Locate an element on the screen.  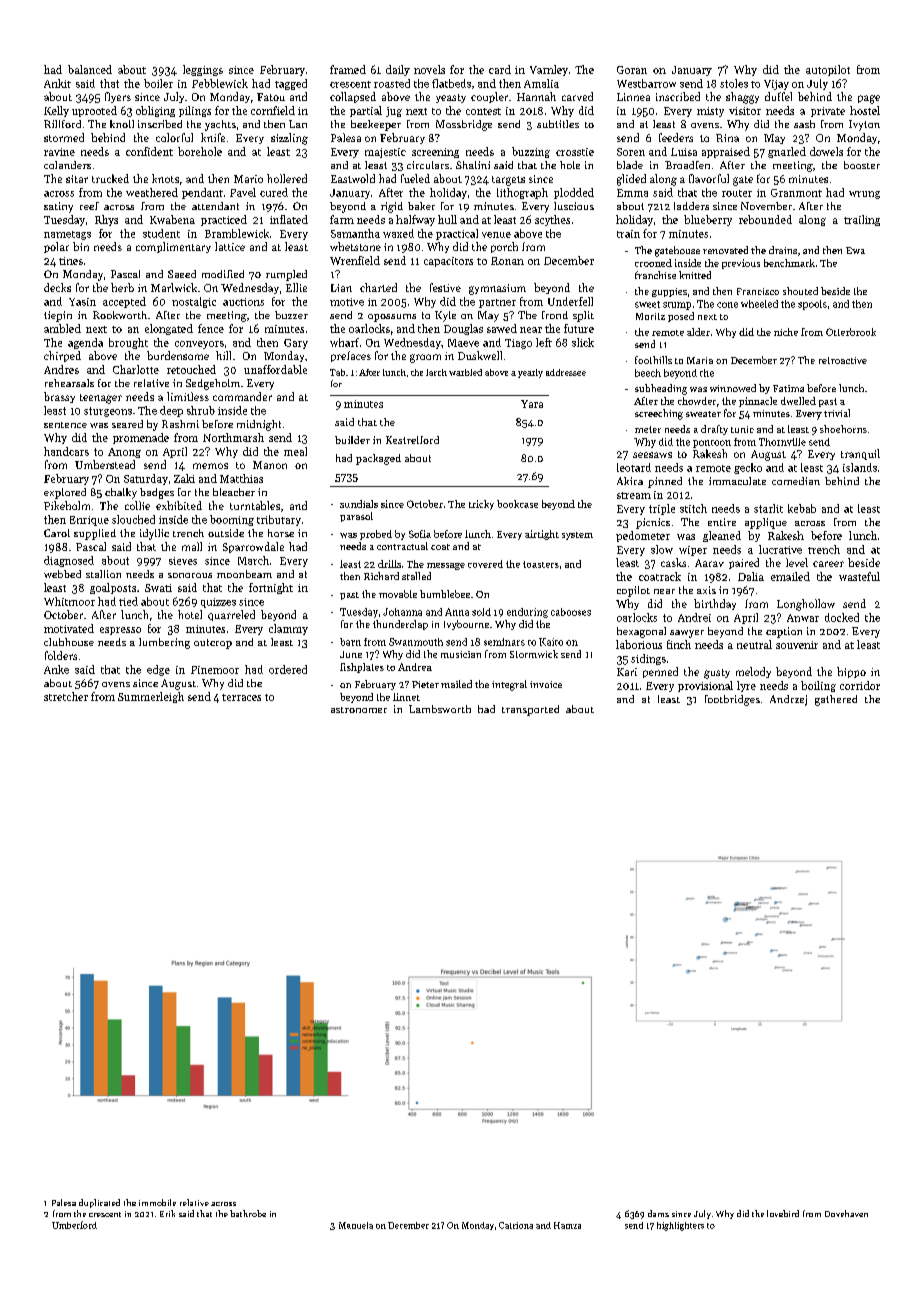
Goran is located at coordinates (632, 70).
